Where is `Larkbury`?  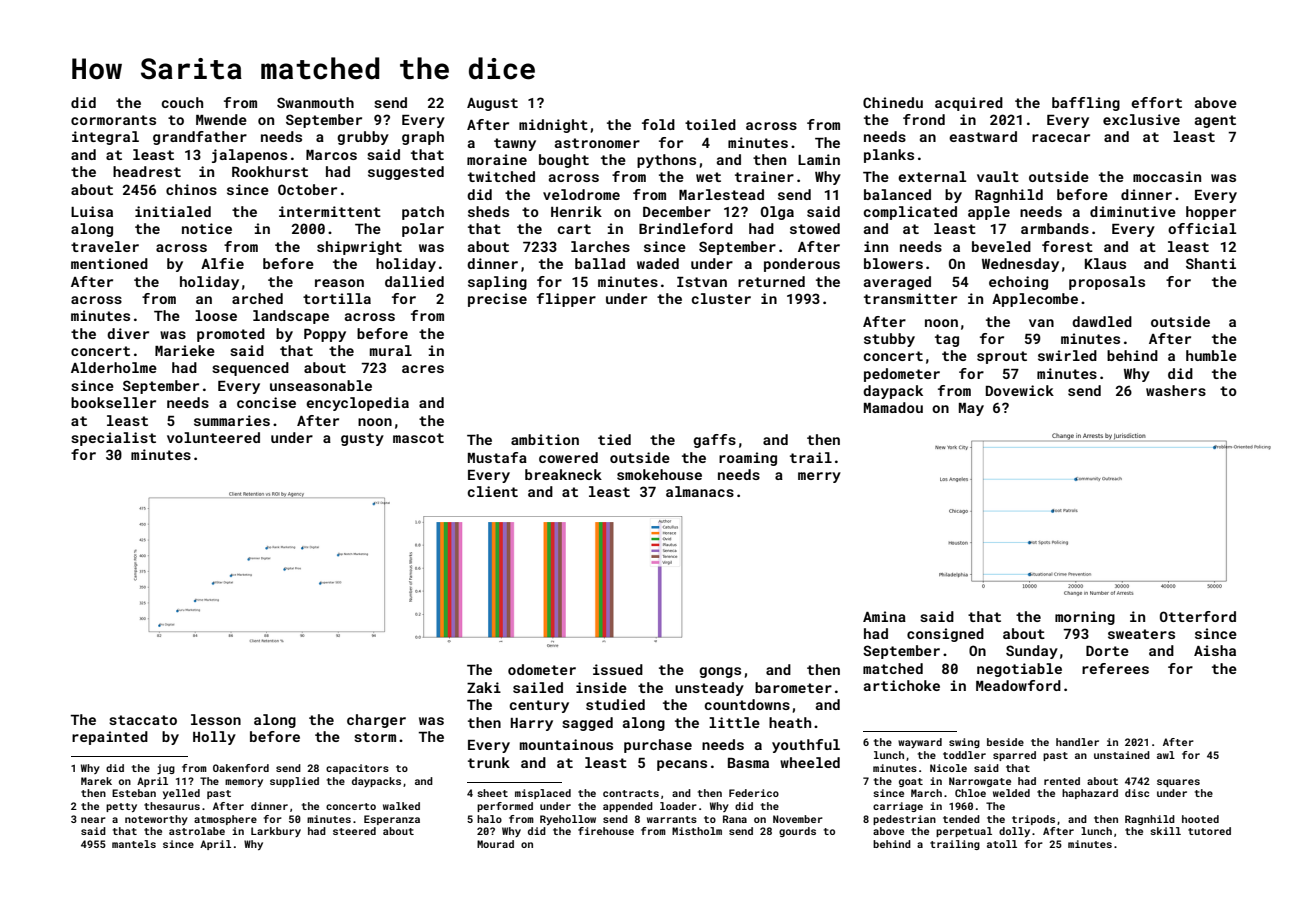 Larkbury is located at coordinates (276, 832).
